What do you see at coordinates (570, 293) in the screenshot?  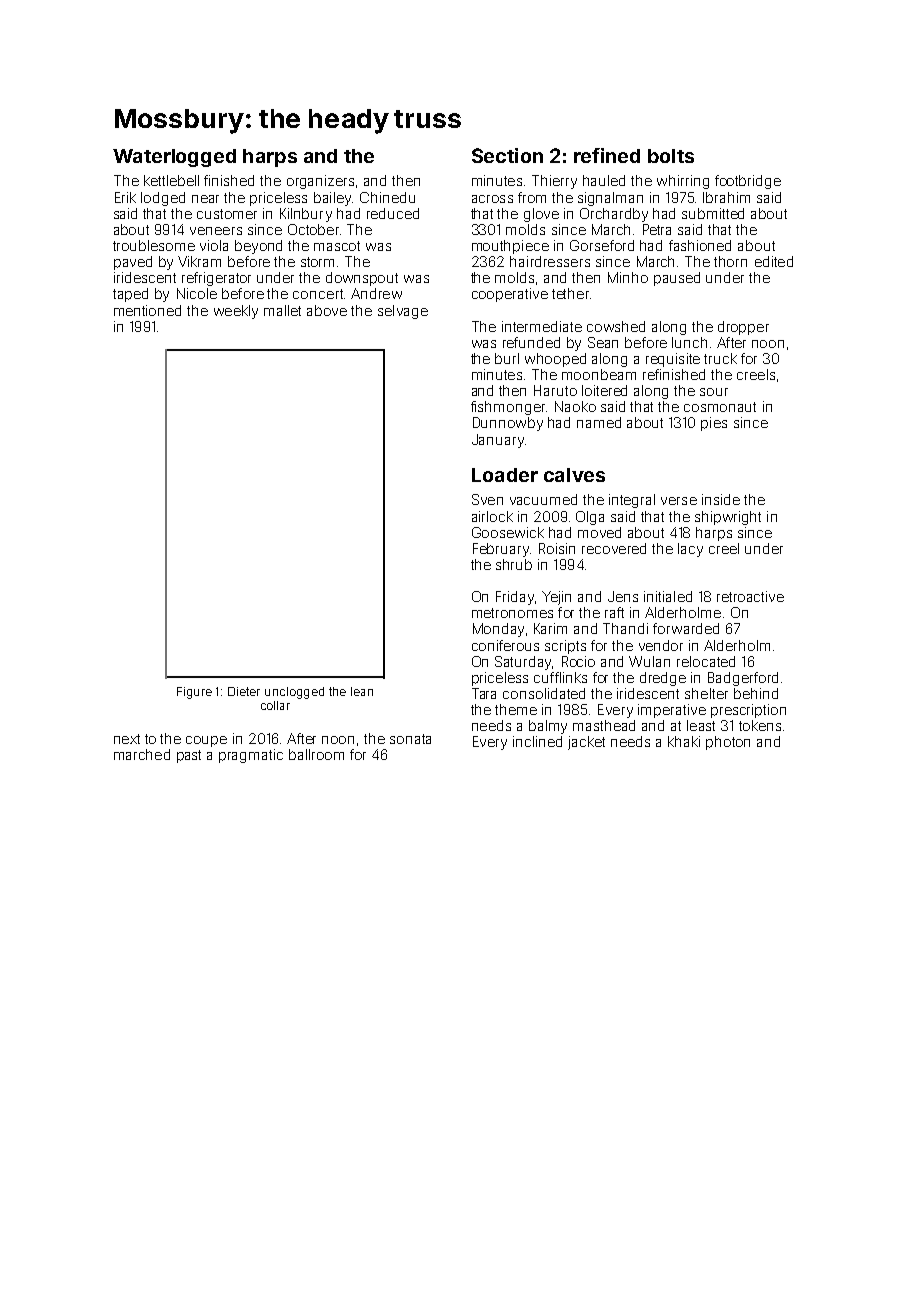 I see `tether` at bounding box center [570, 293].
